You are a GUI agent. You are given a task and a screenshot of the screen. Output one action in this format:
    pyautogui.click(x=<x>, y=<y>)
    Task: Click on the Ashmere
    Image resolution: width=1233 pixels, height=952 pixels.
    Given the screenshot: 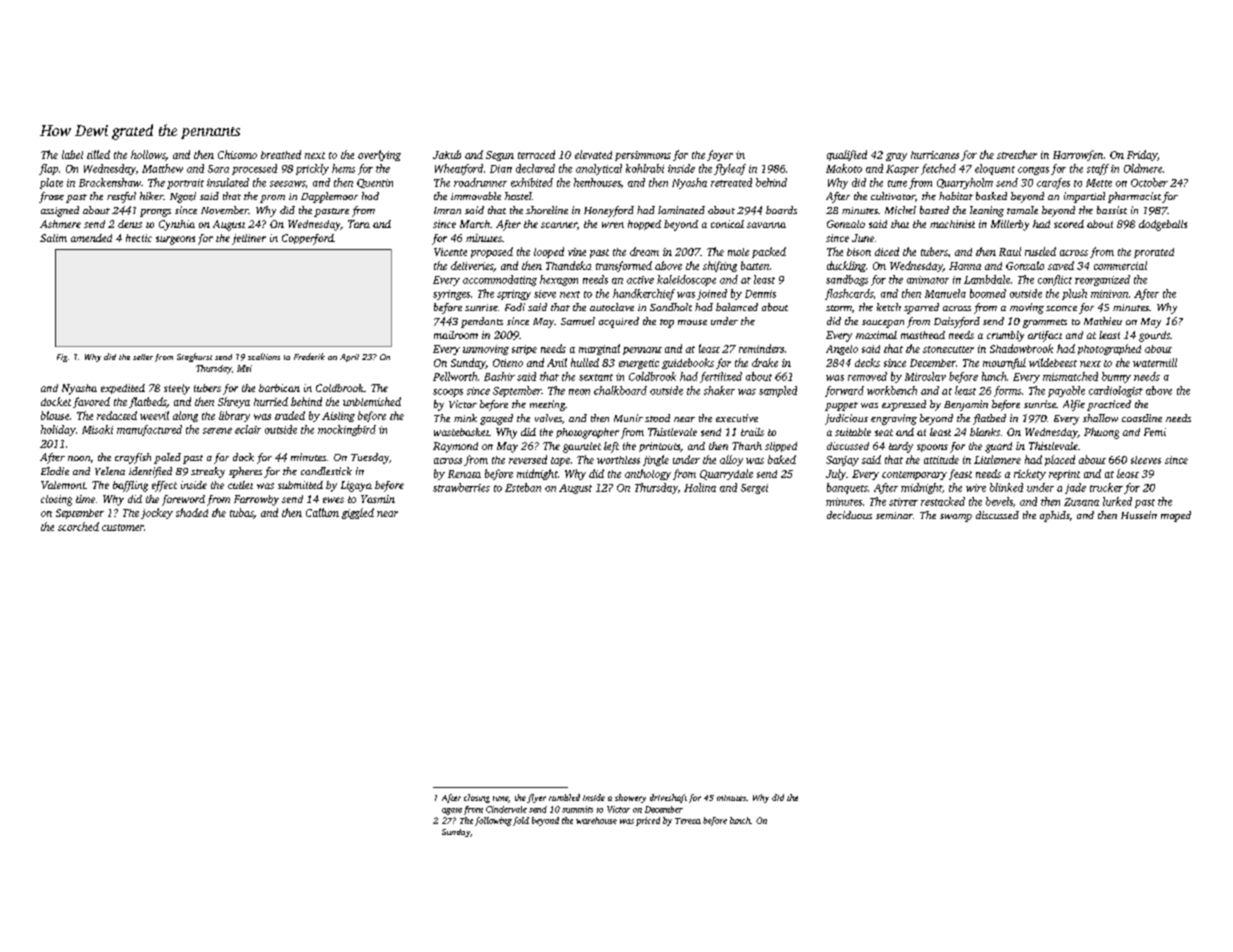 What is the action you would take?
    pyautogui.click(x=60, y=224)
